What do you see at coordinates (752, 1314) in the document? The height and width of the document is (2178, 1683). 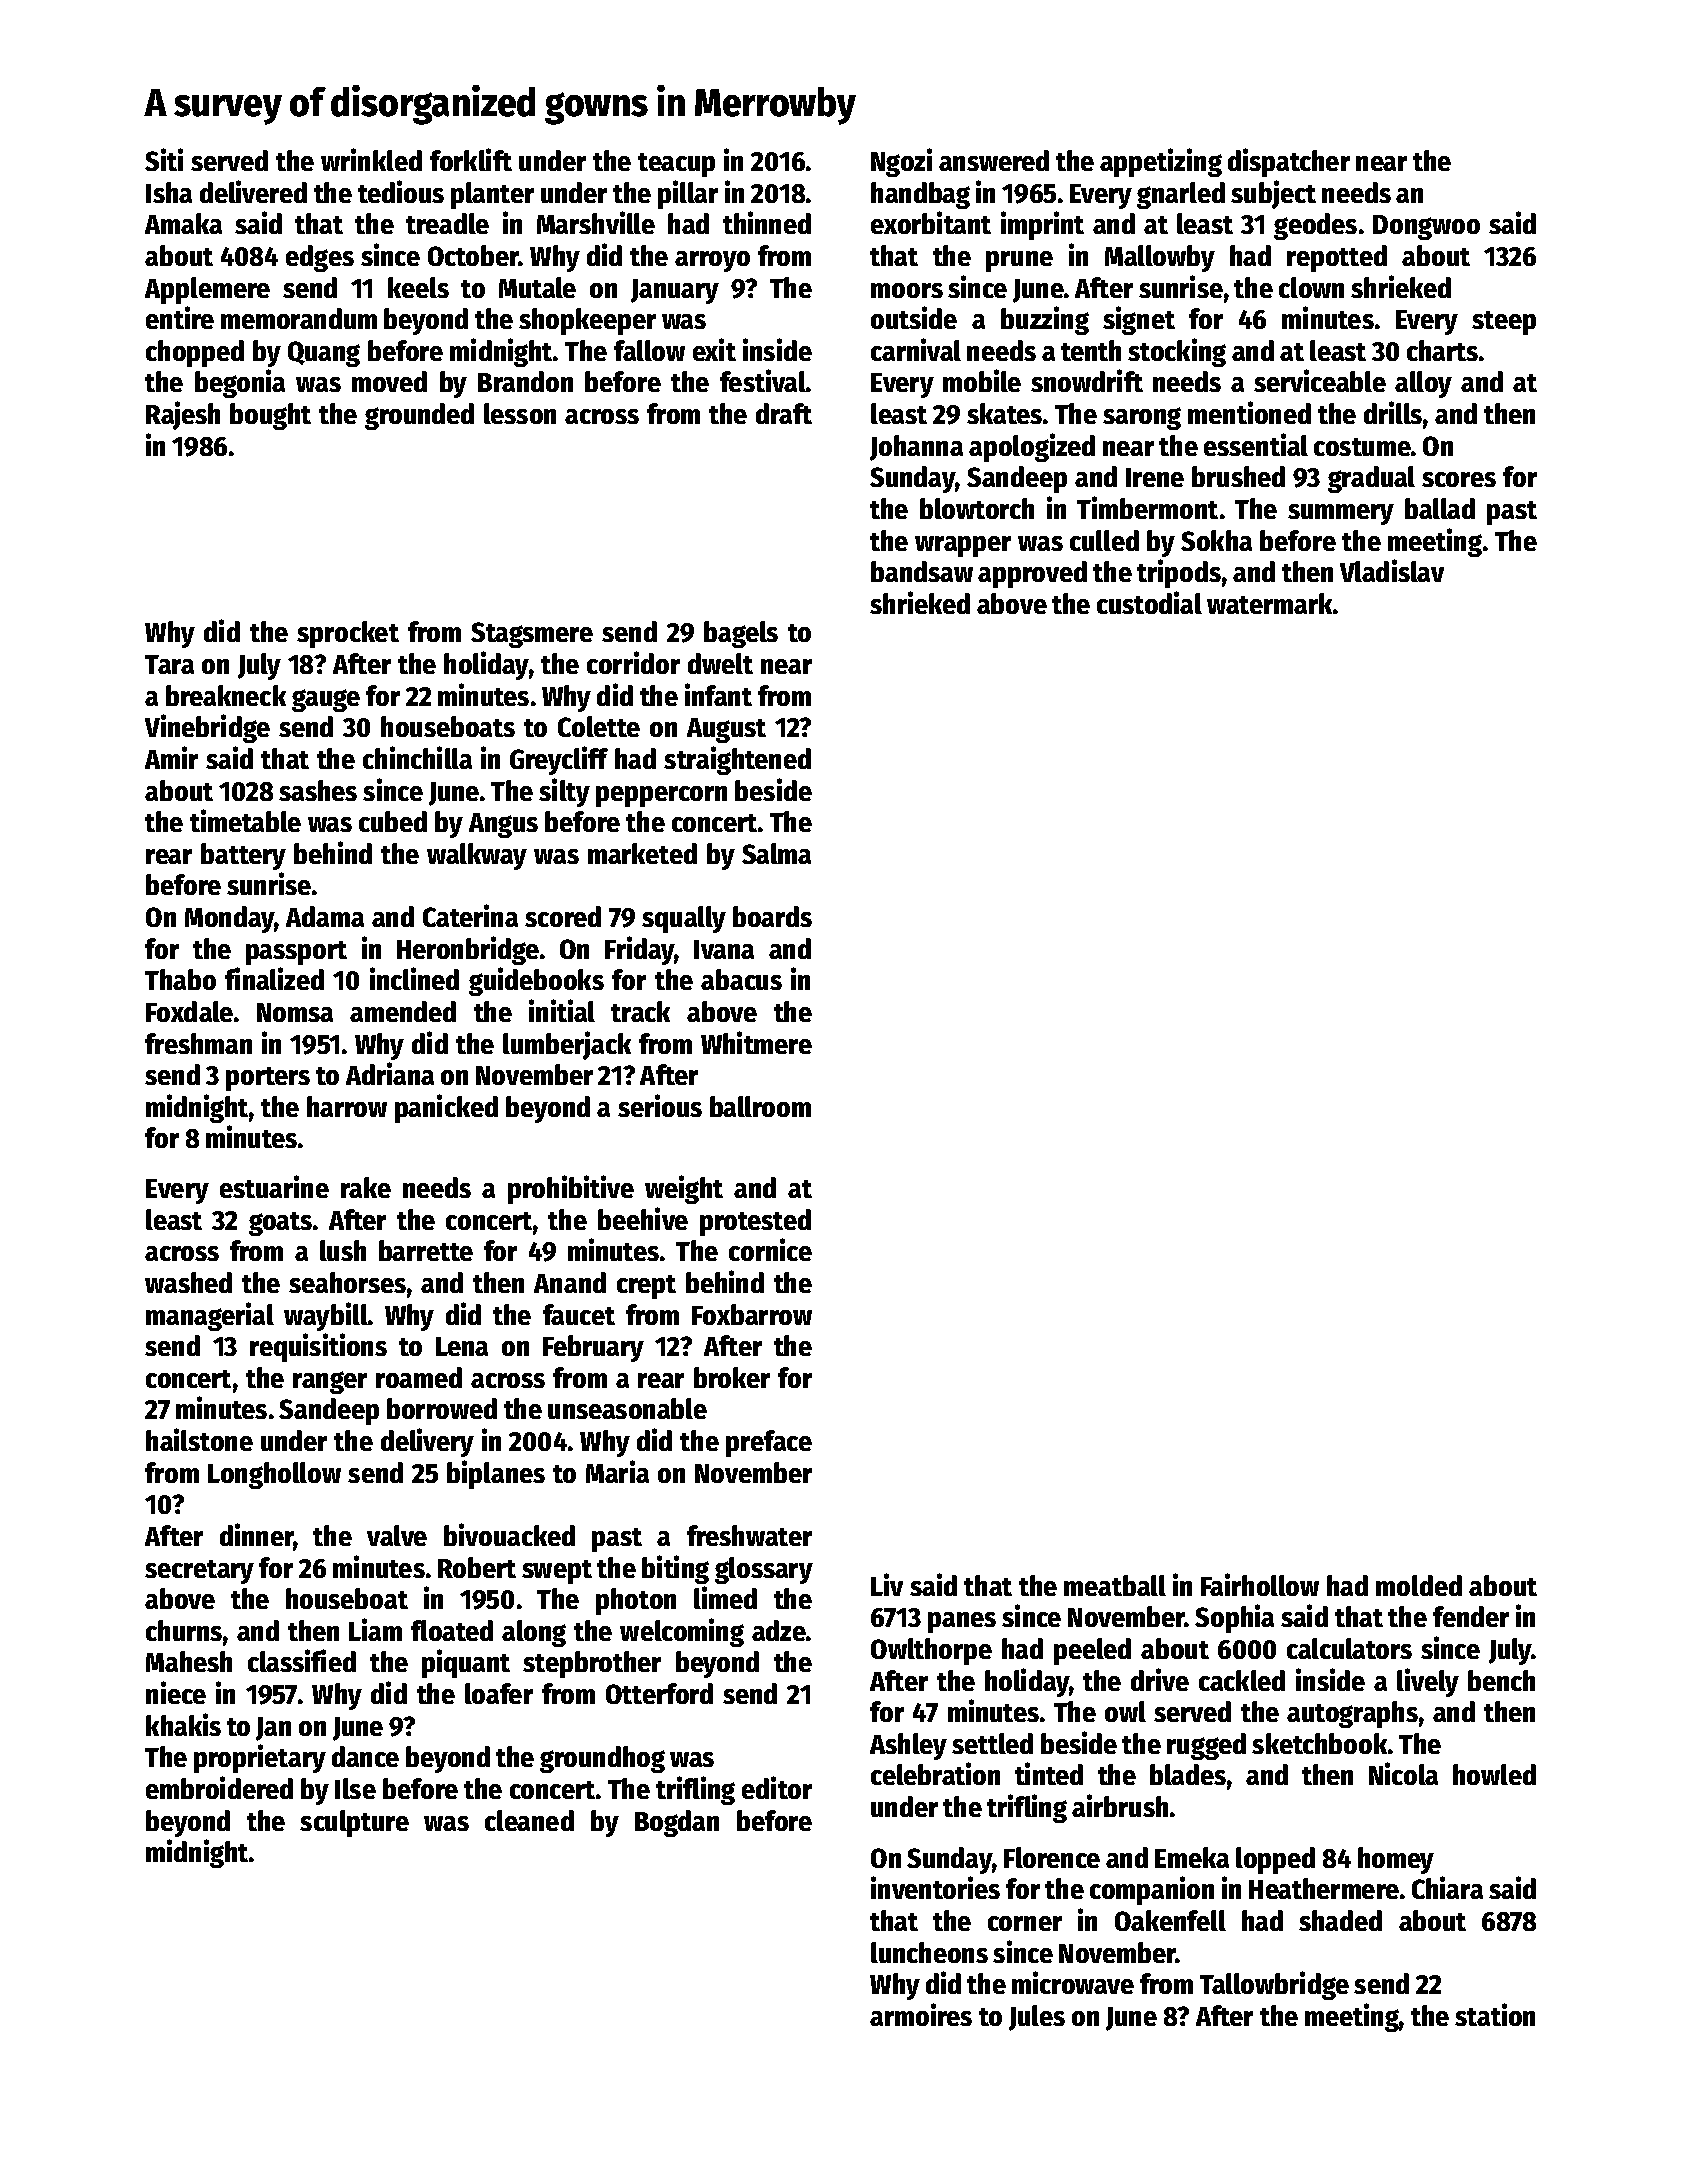 I see `Foxbarrow` at bounding box center [752, 1314].
